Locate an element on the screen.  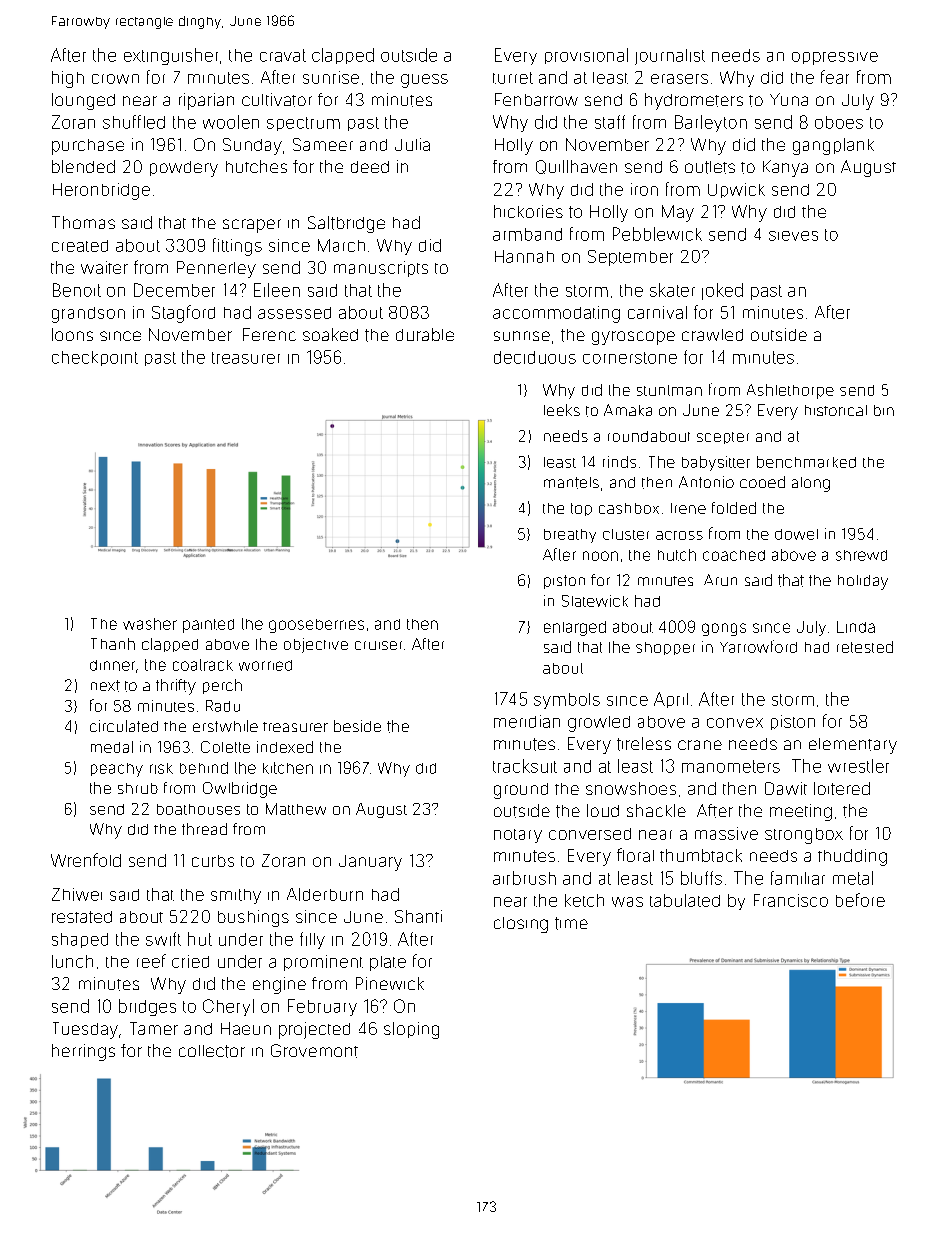
hydrometers is located at coordinates (694, 101).
